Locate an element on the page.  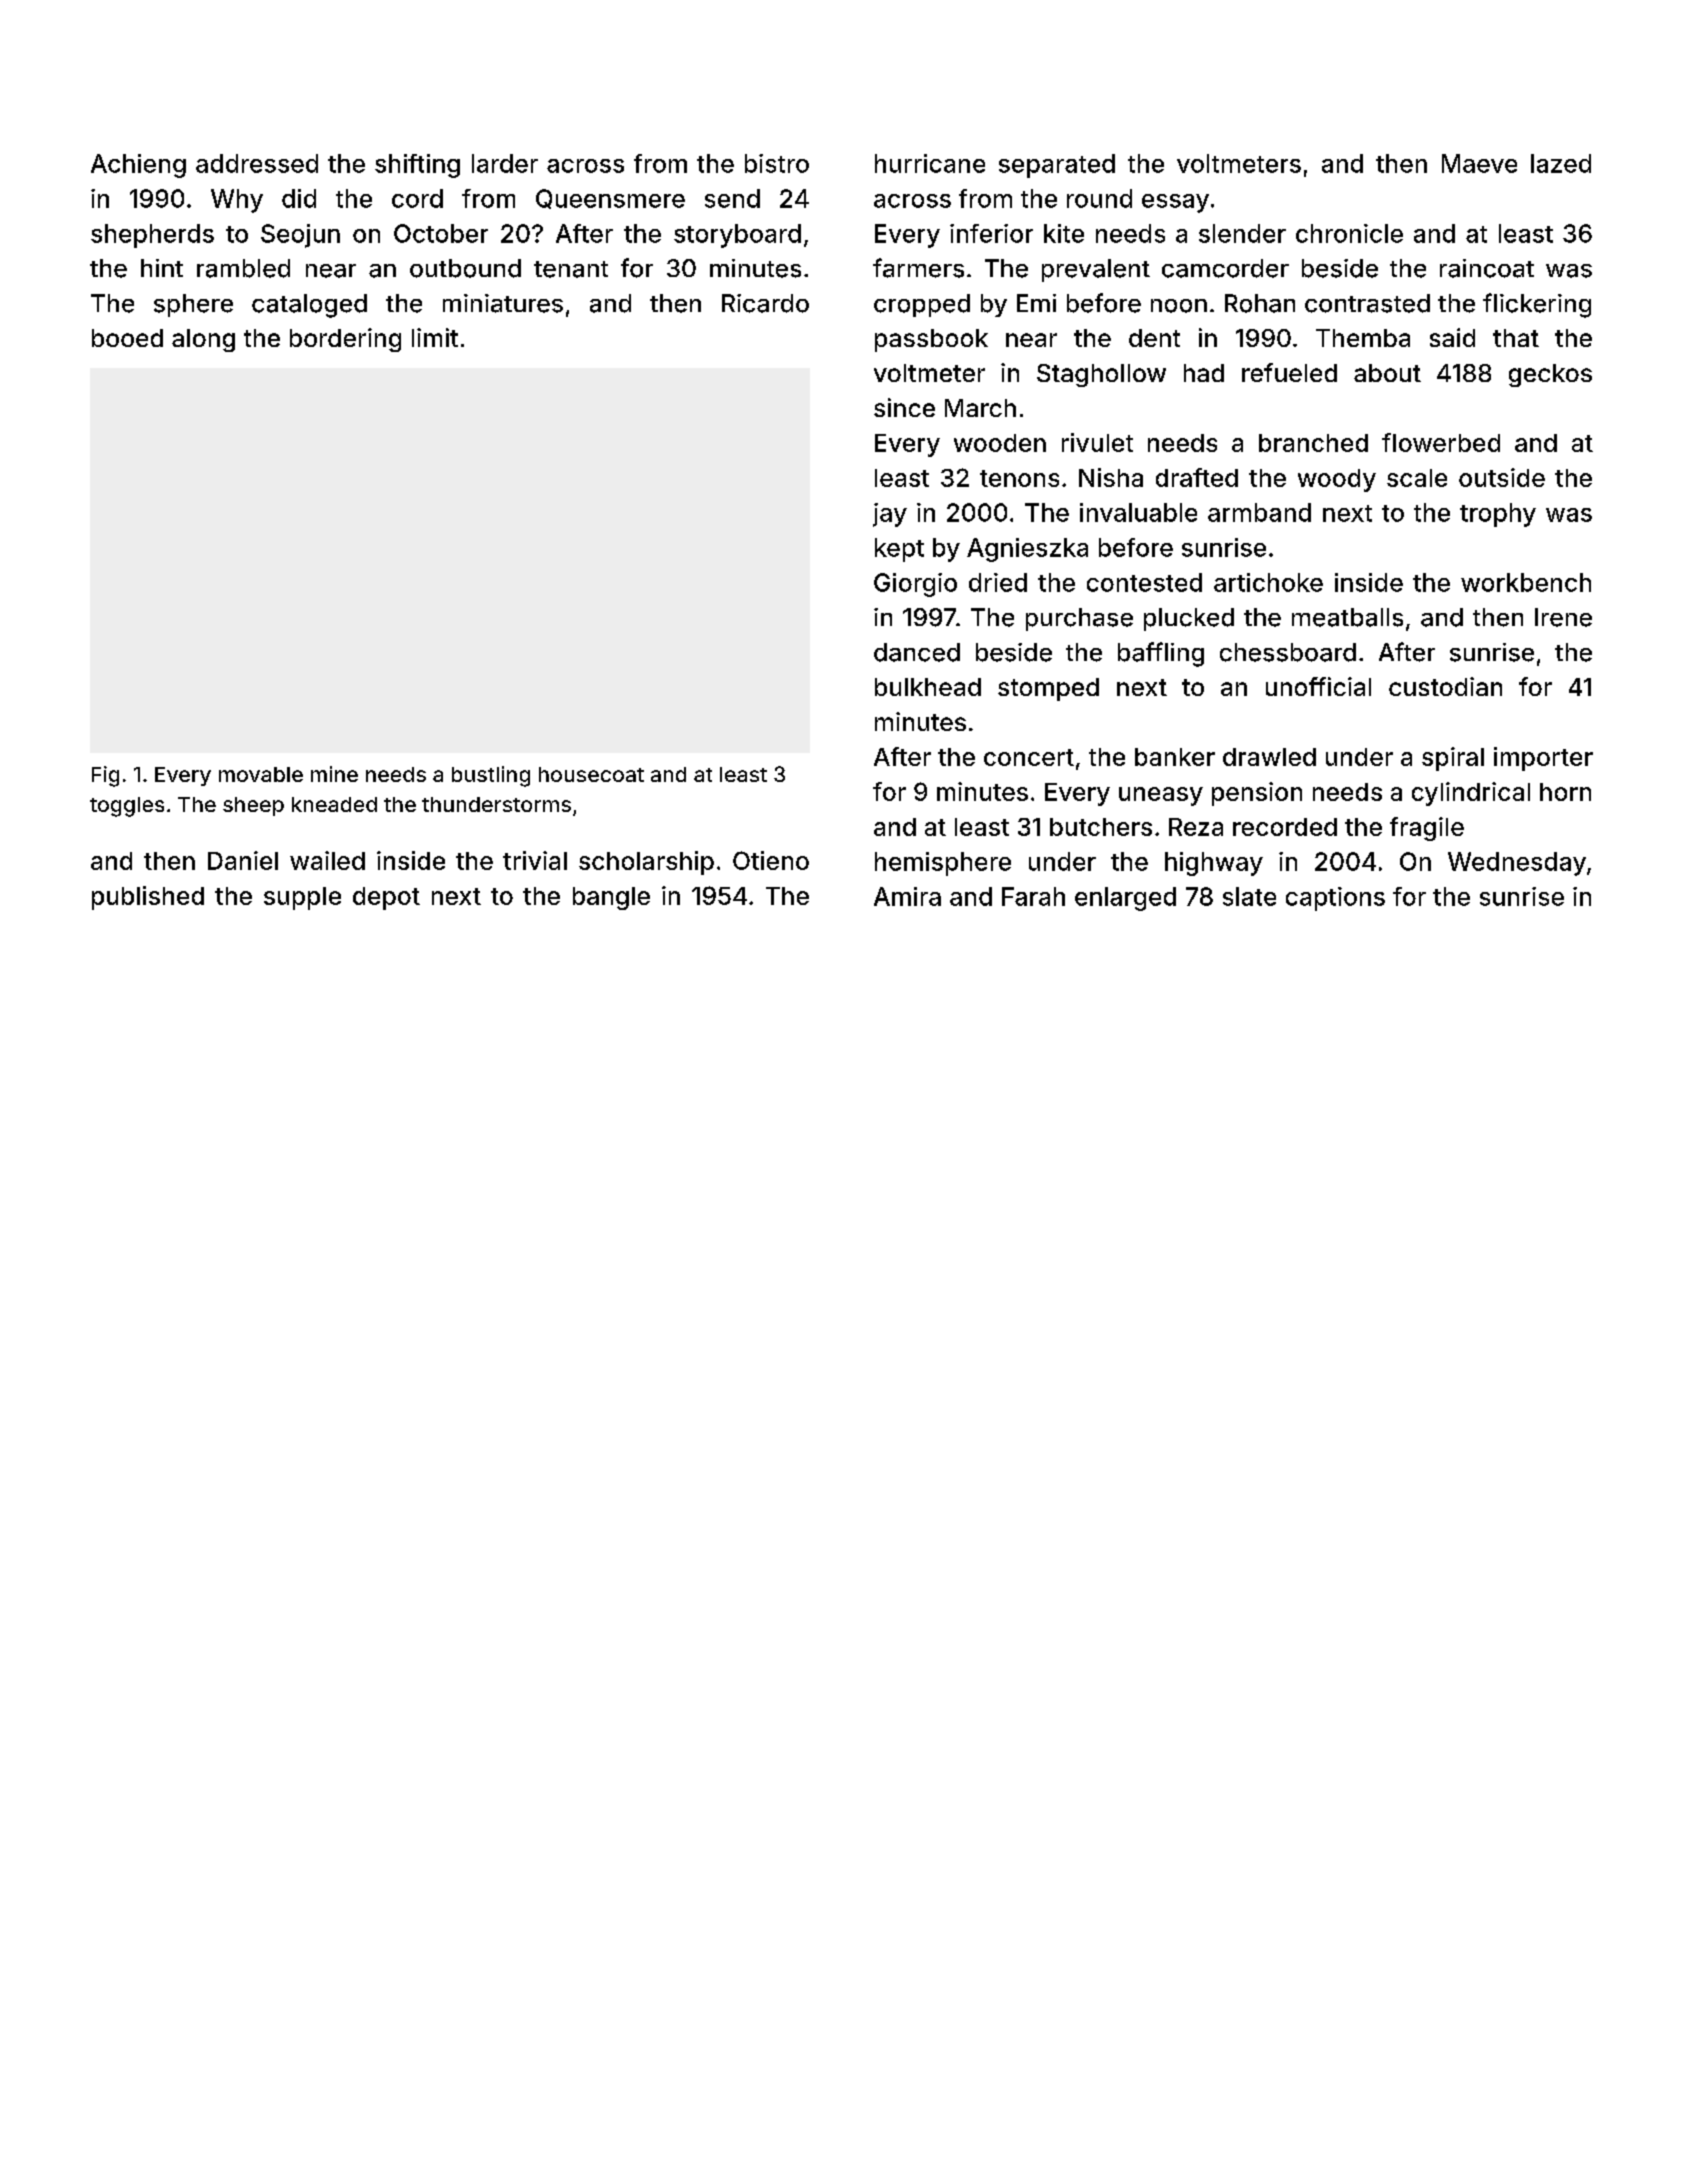
addressed is located at coordinates (257, 163).
